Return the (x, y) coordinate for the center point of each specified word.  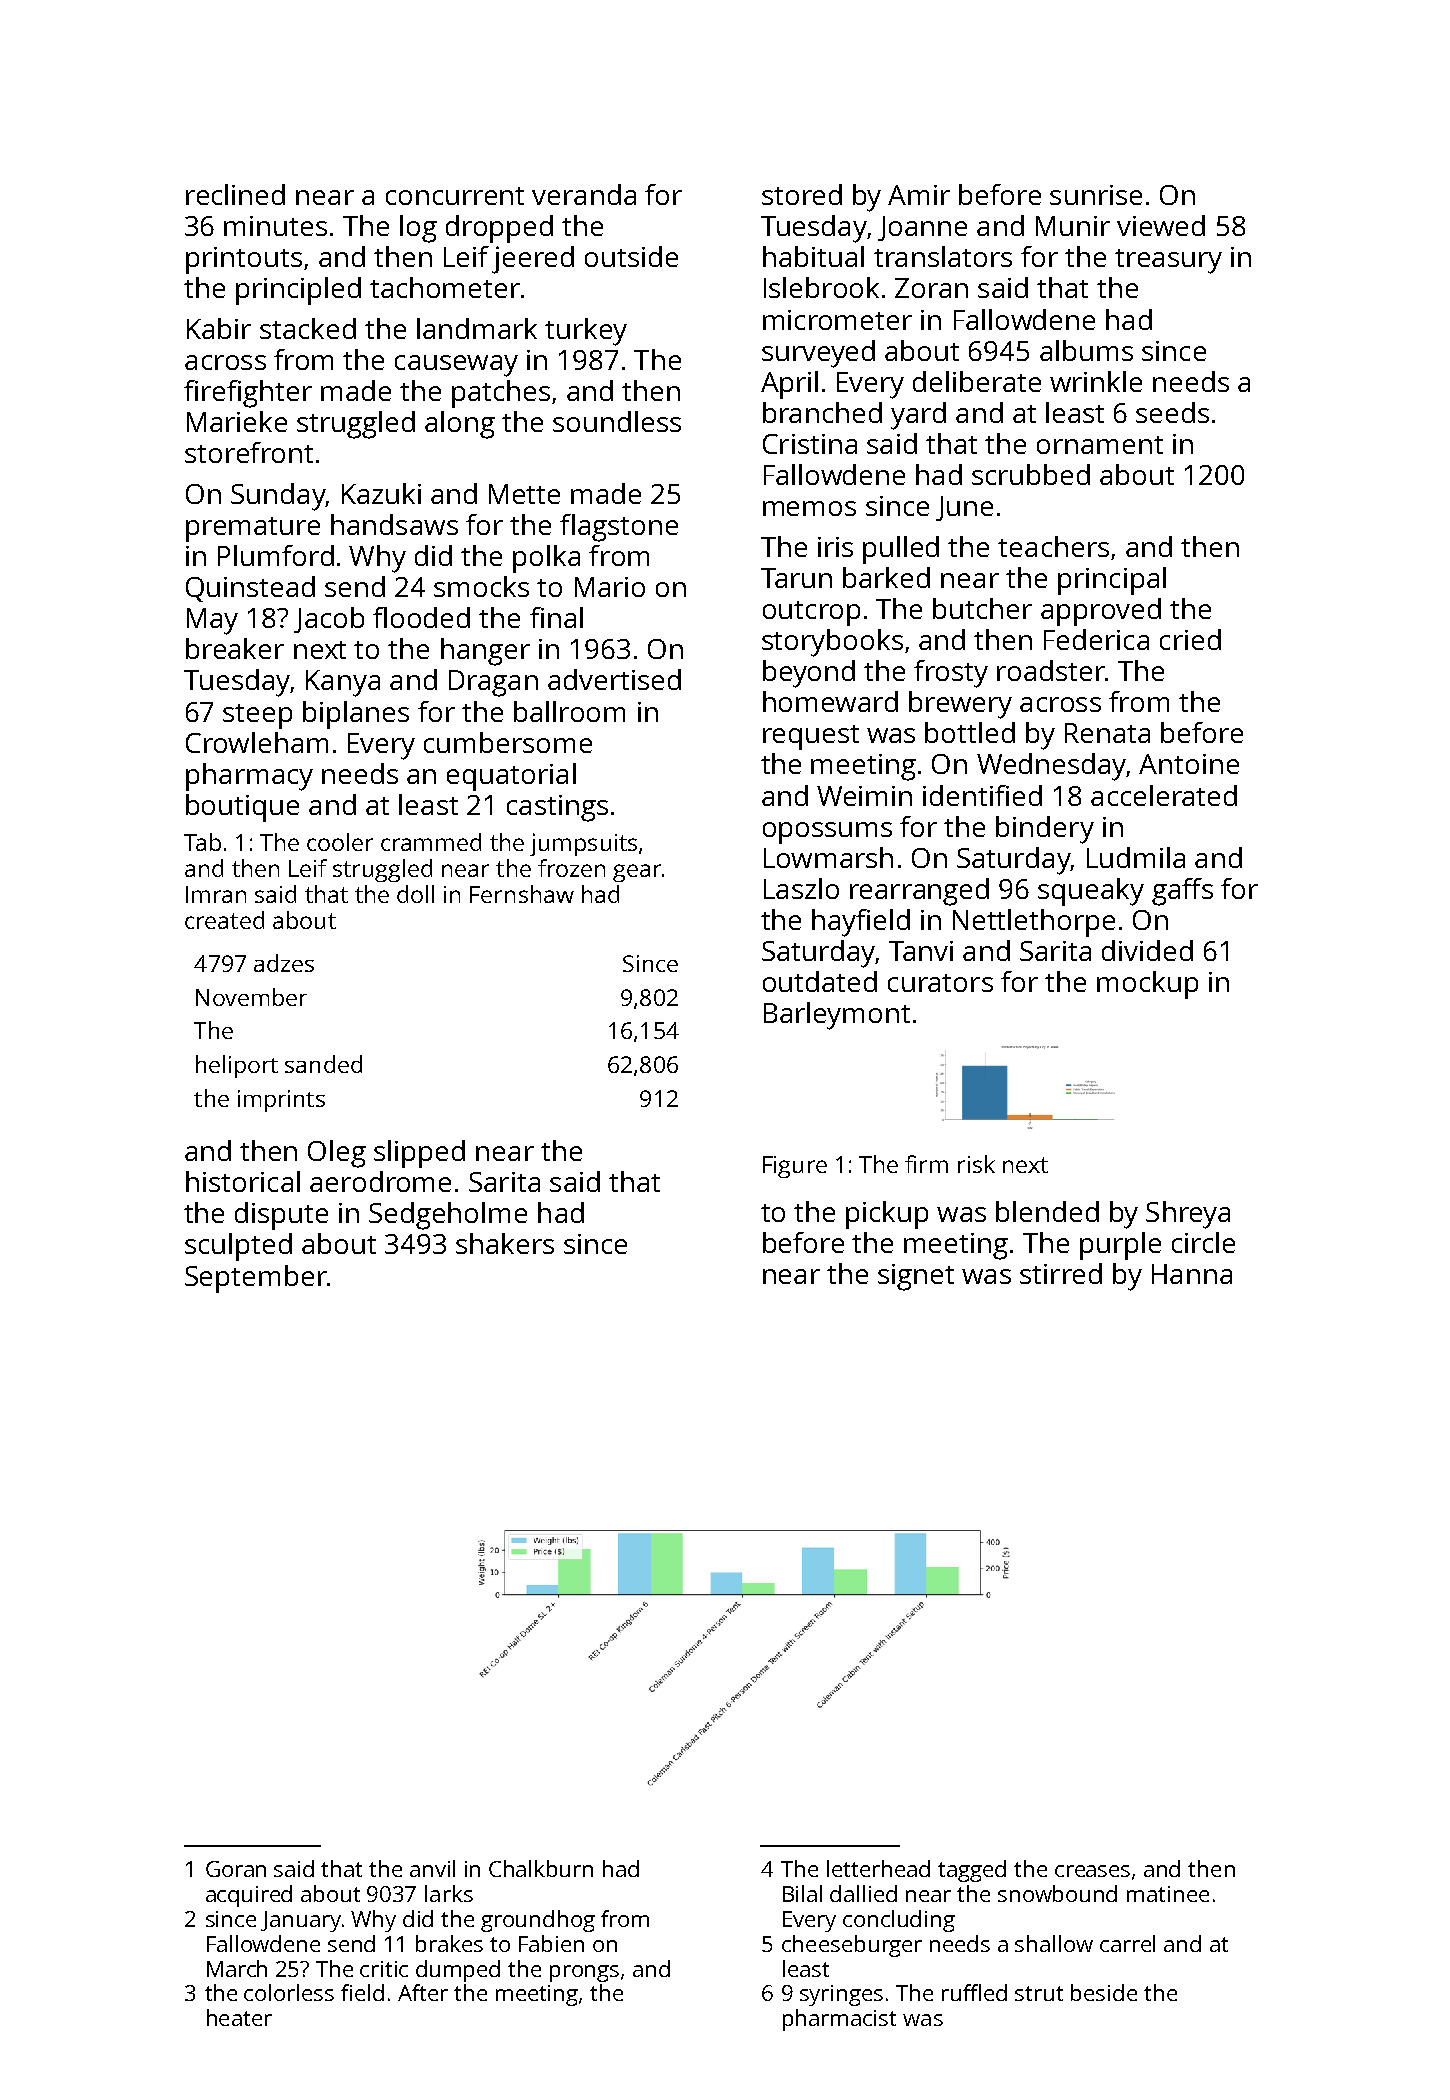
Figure (795, 1167)
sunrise (1096, 195)
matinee (1168, 1894)
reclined (235, 194)
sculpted (238, 1247)
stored (802, 194)
